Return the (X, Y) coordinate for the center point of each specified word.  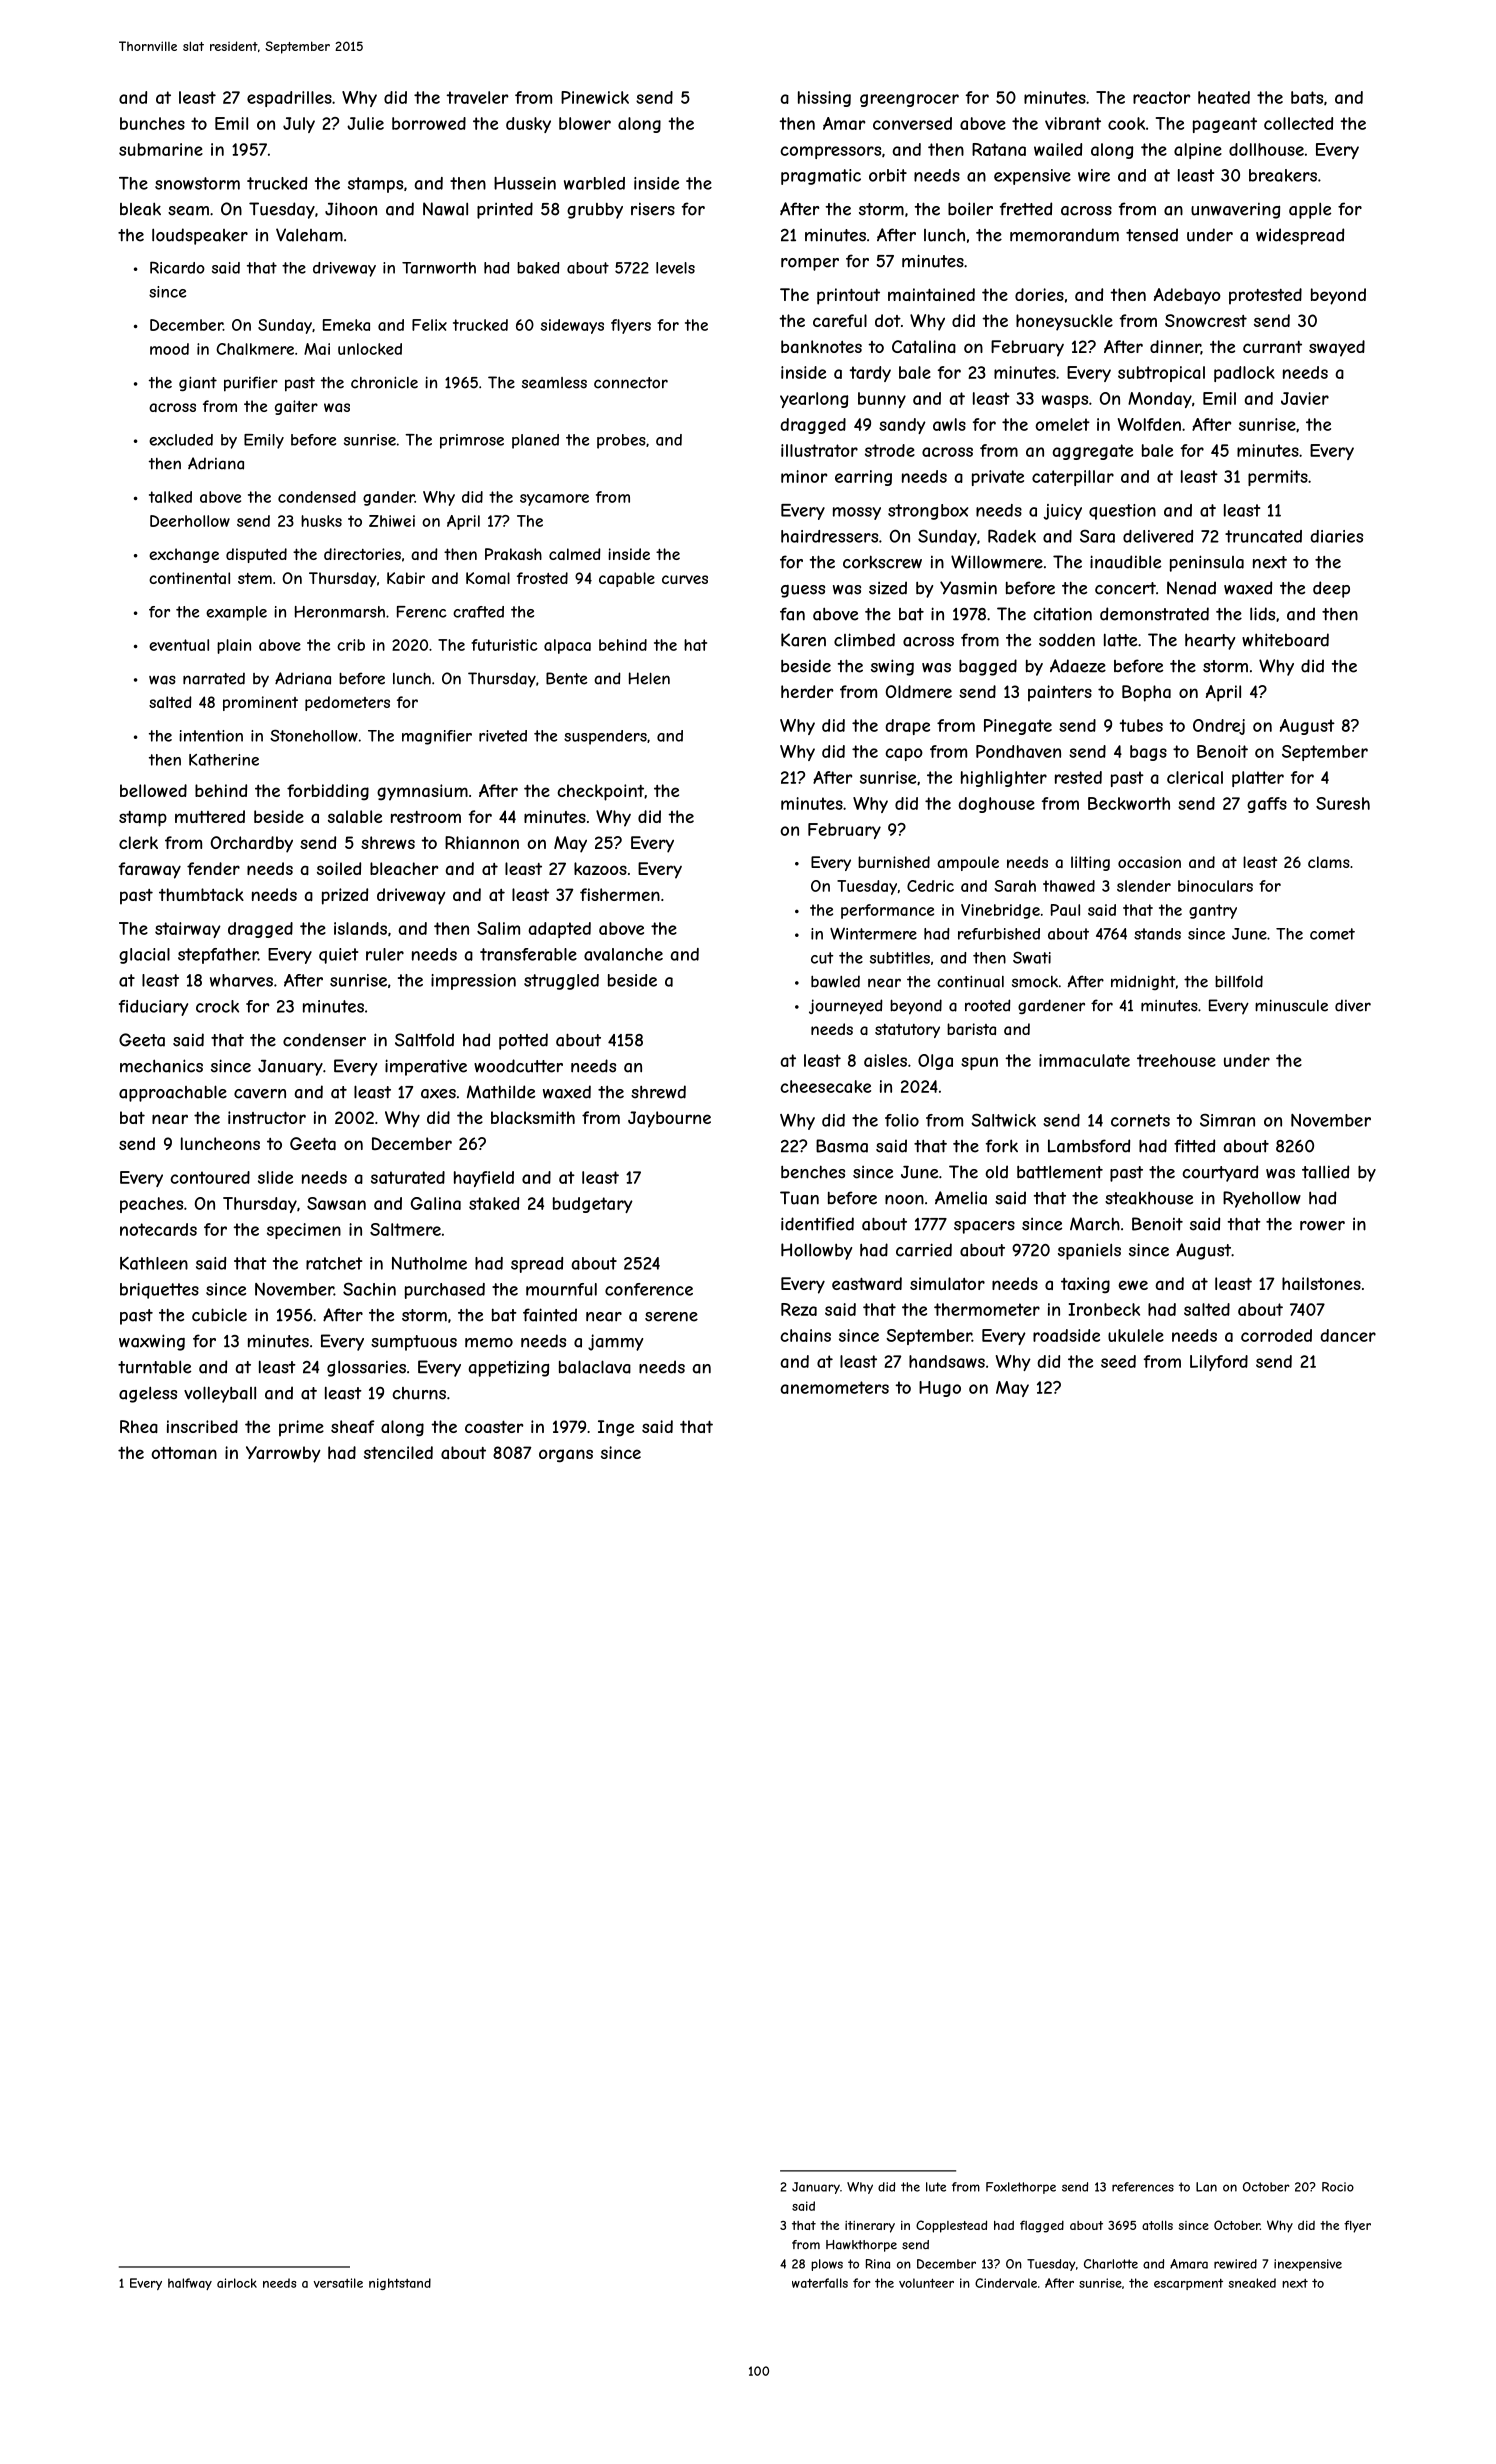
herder (807, 691)
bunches (152, 123)
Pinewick (595, 97)
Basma (842, 1146)
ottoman (184, 1453)
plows (827, 2265)
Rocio (1338, 2187)
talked (170, 497)
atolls (1157, 2225)
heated (1224, 97)
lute (936, 2187)
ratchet (334, 1263)
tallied (1325, 1172)
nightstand (400, 2284)
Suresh (1343, 803)
